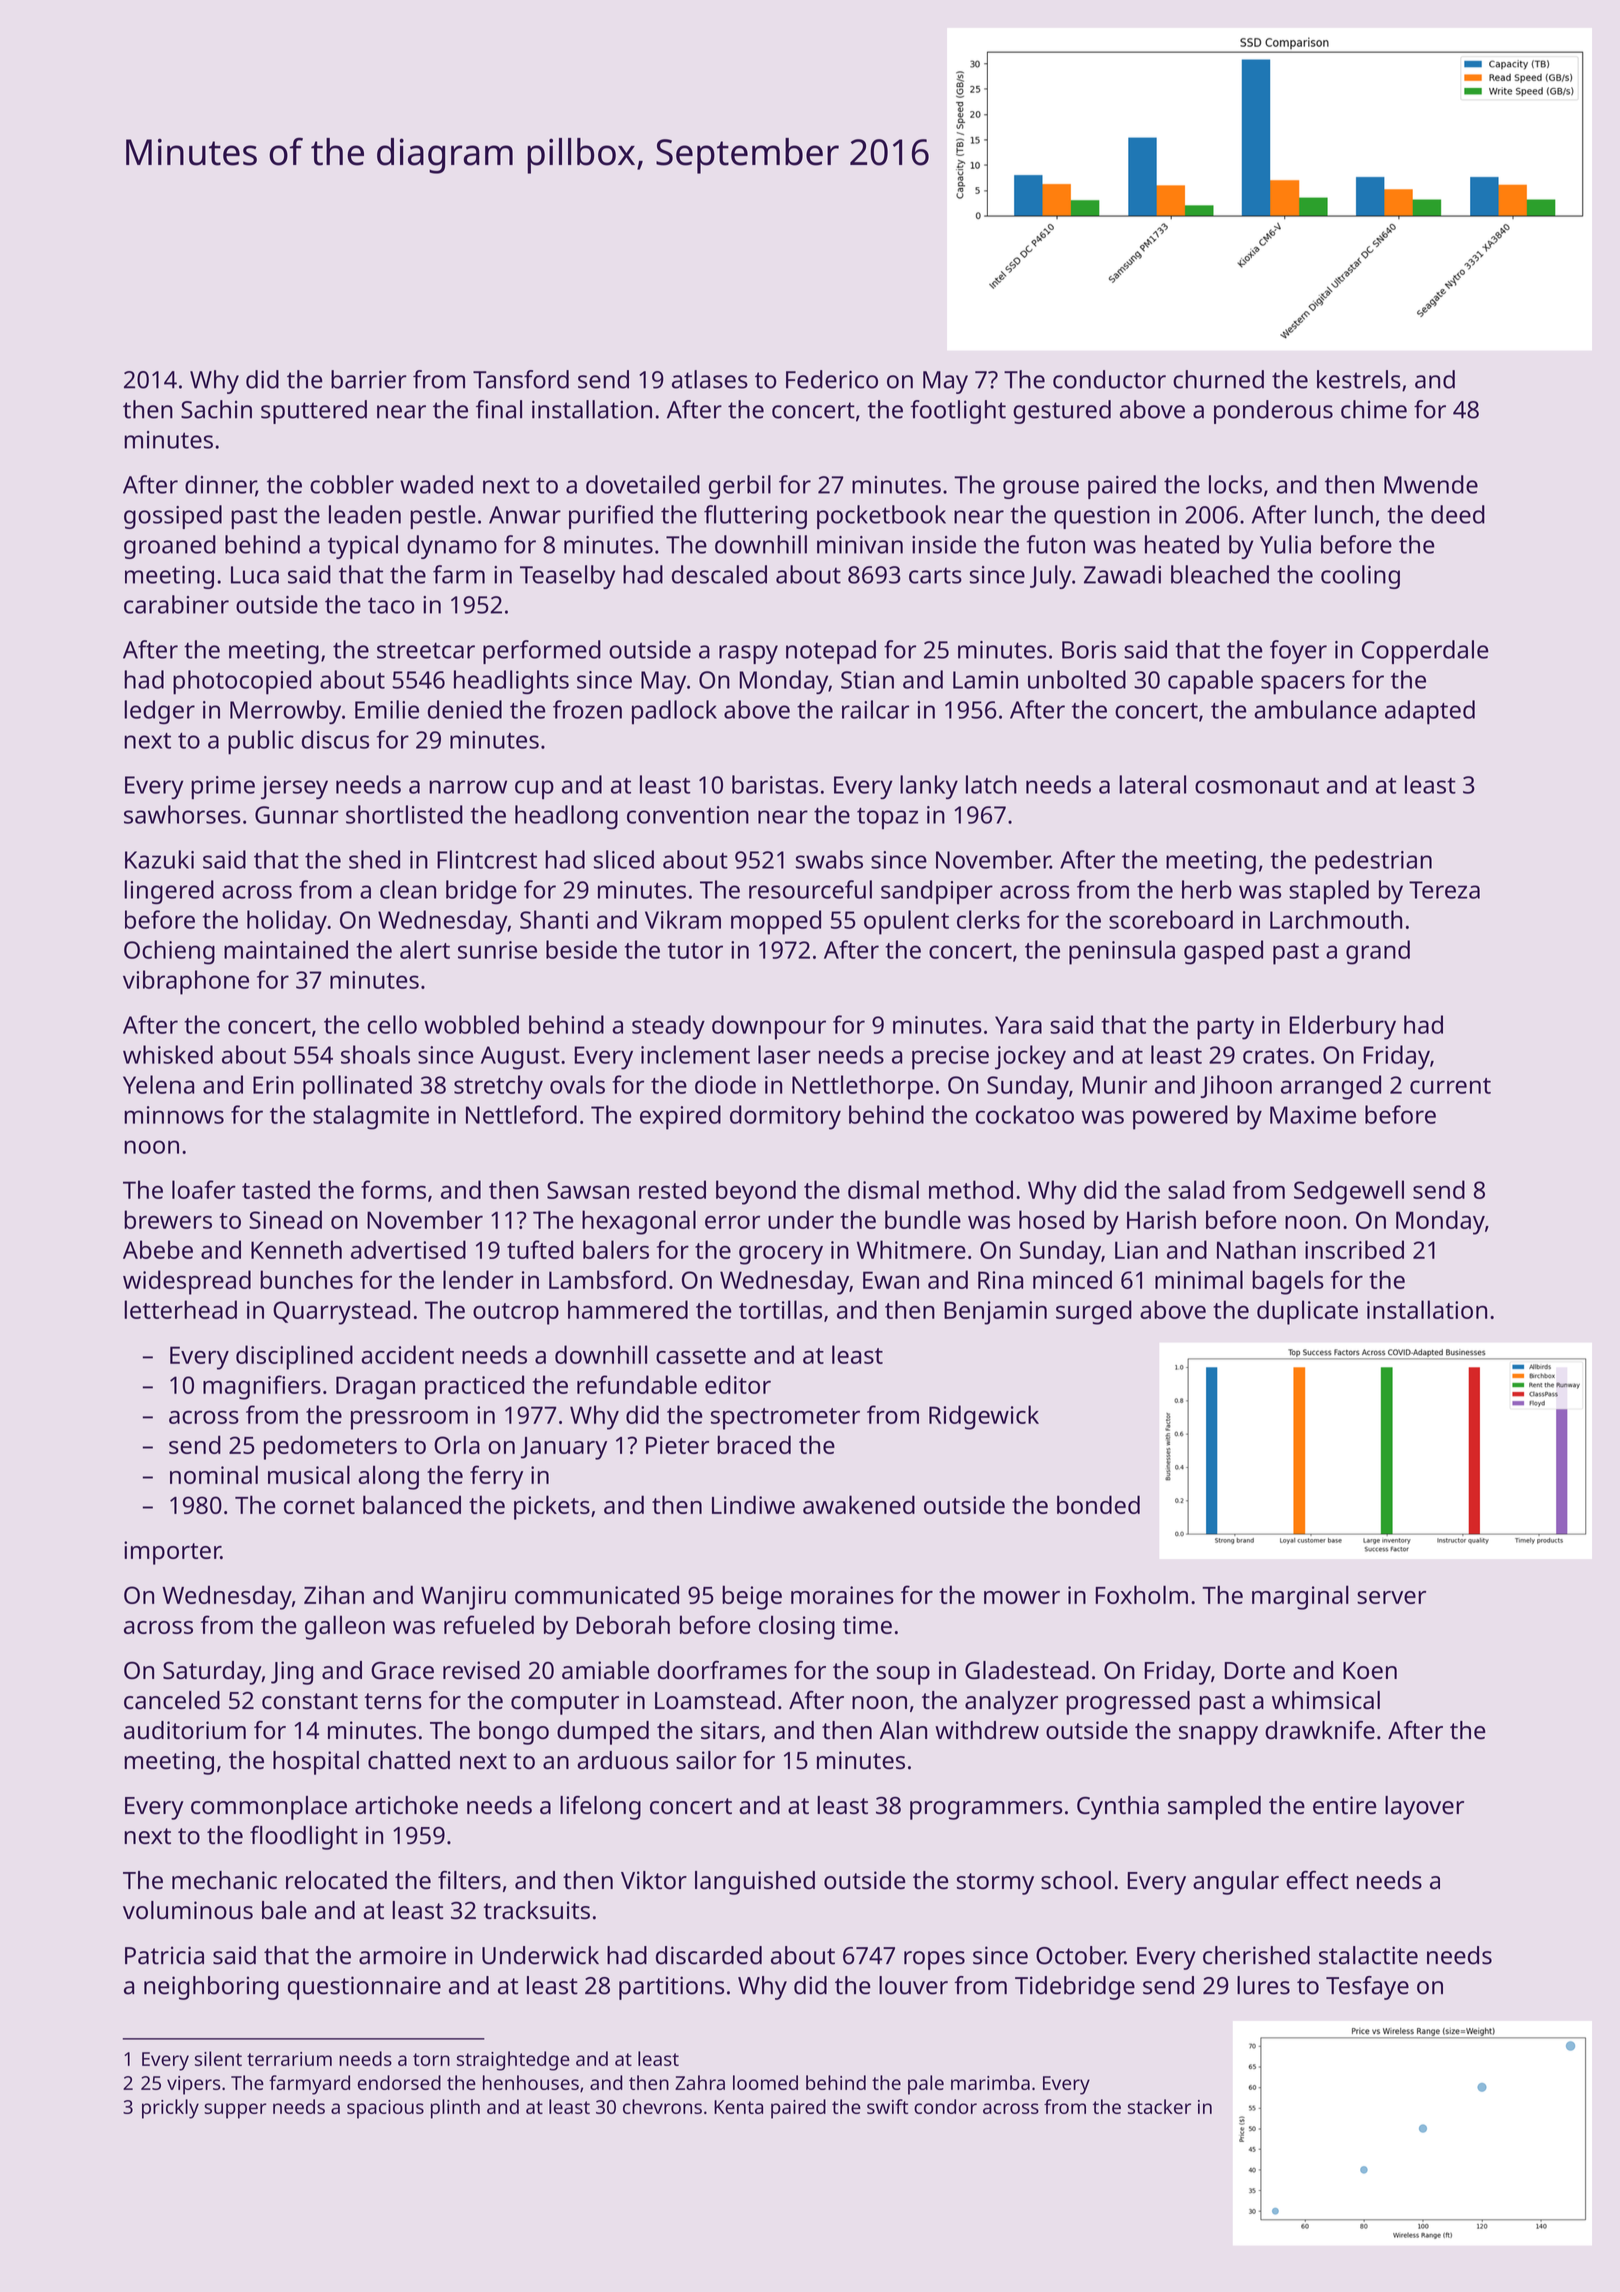 Image resolution: width=1620 pixels, height=2292 pixels. What do you see at coordinates (285, 1219) in the screenshot?
I see `Sinead` at bounding box center [285, 1219].
